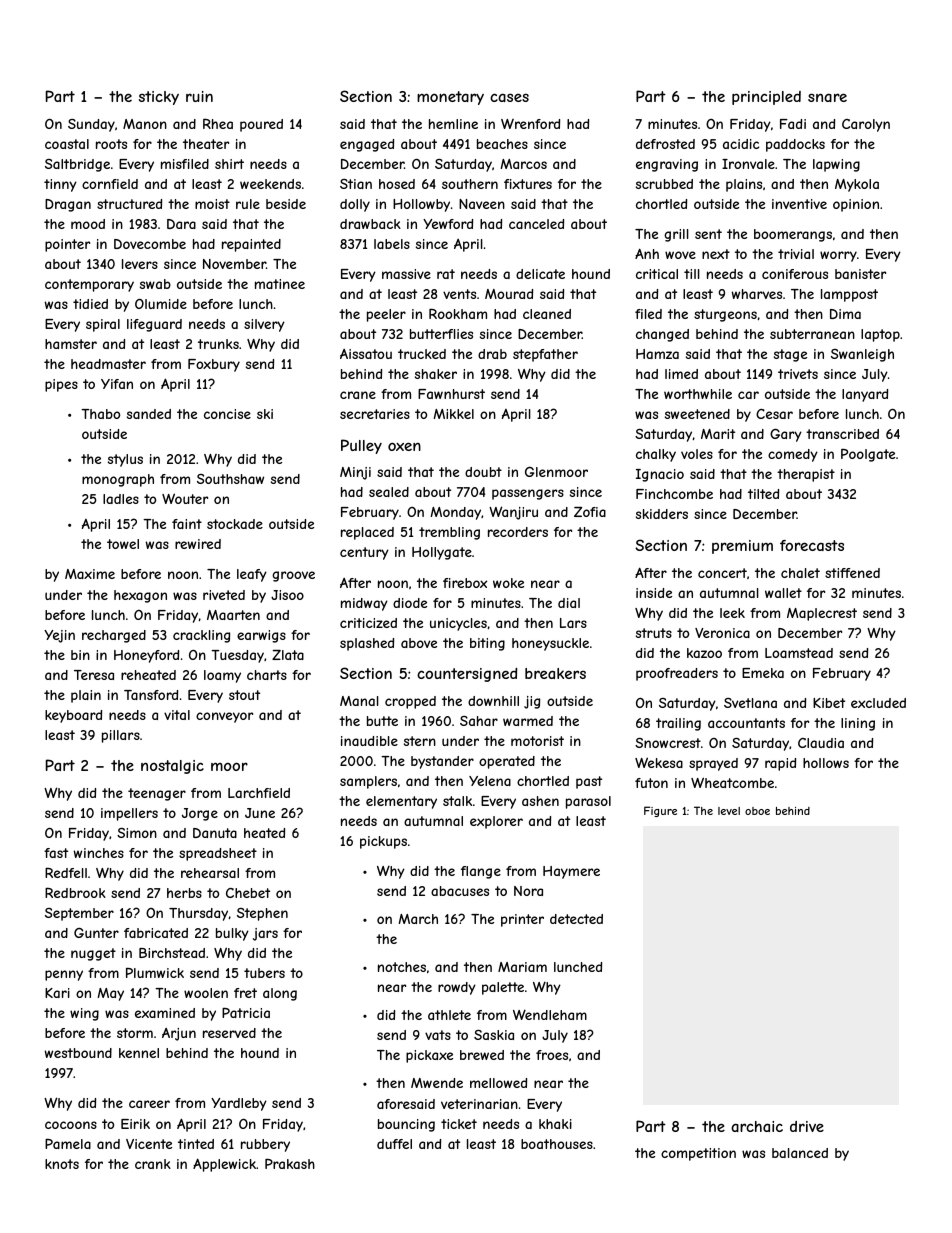 The width and height of the screenshot is (952, 1233). I want to click on Wendleham, so click(550, 1014).
